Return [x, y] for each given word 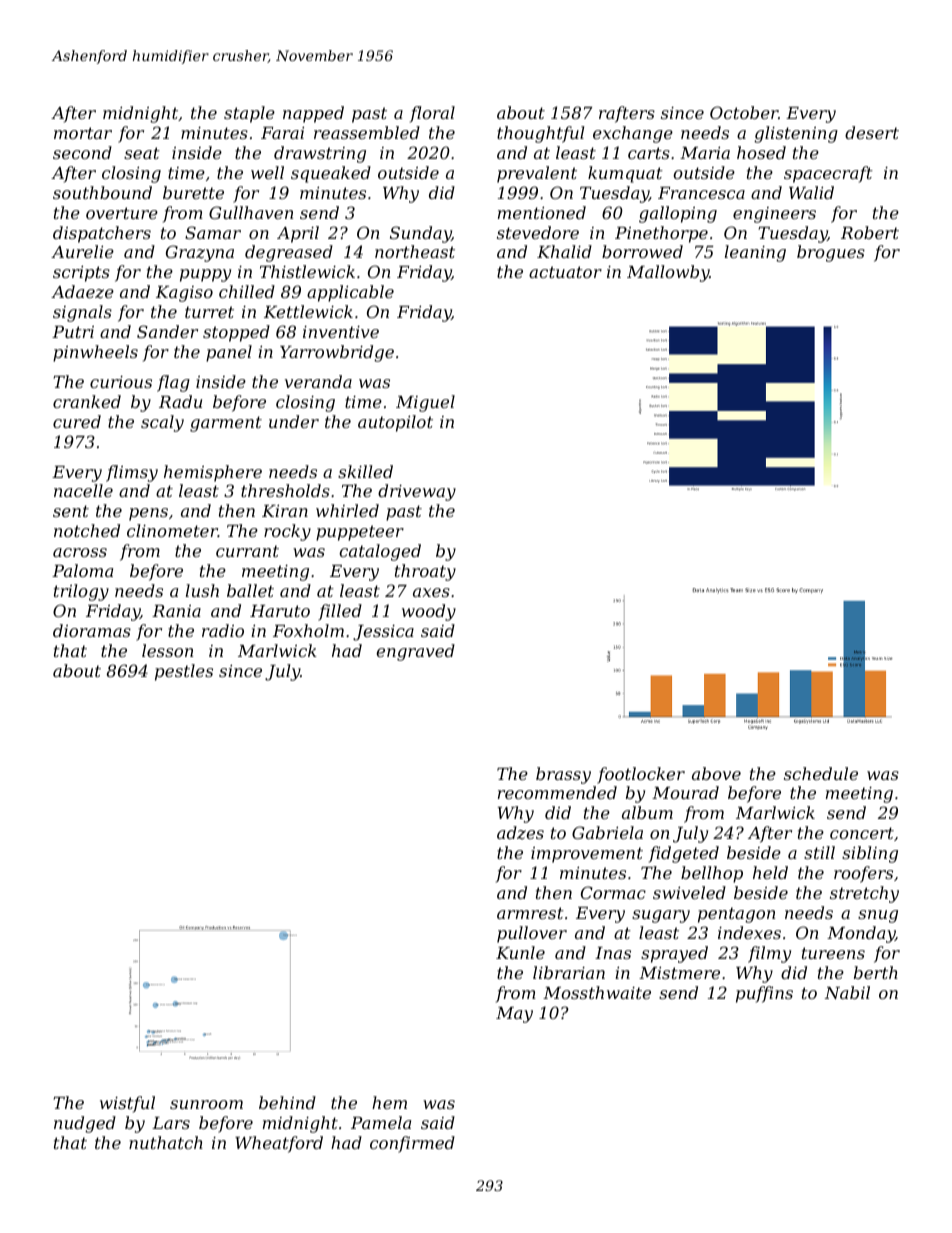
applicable [350, 293]
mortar [83, 133]
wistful [127, 1104]
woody [429, 612]
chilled [247, 291]
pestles [184, 672]
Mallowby [668, 273]
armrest [530, 913]
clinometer [172, 530]
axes [431, 592]
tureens [833, 953]
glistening [796, 134]
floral [432, 114]
